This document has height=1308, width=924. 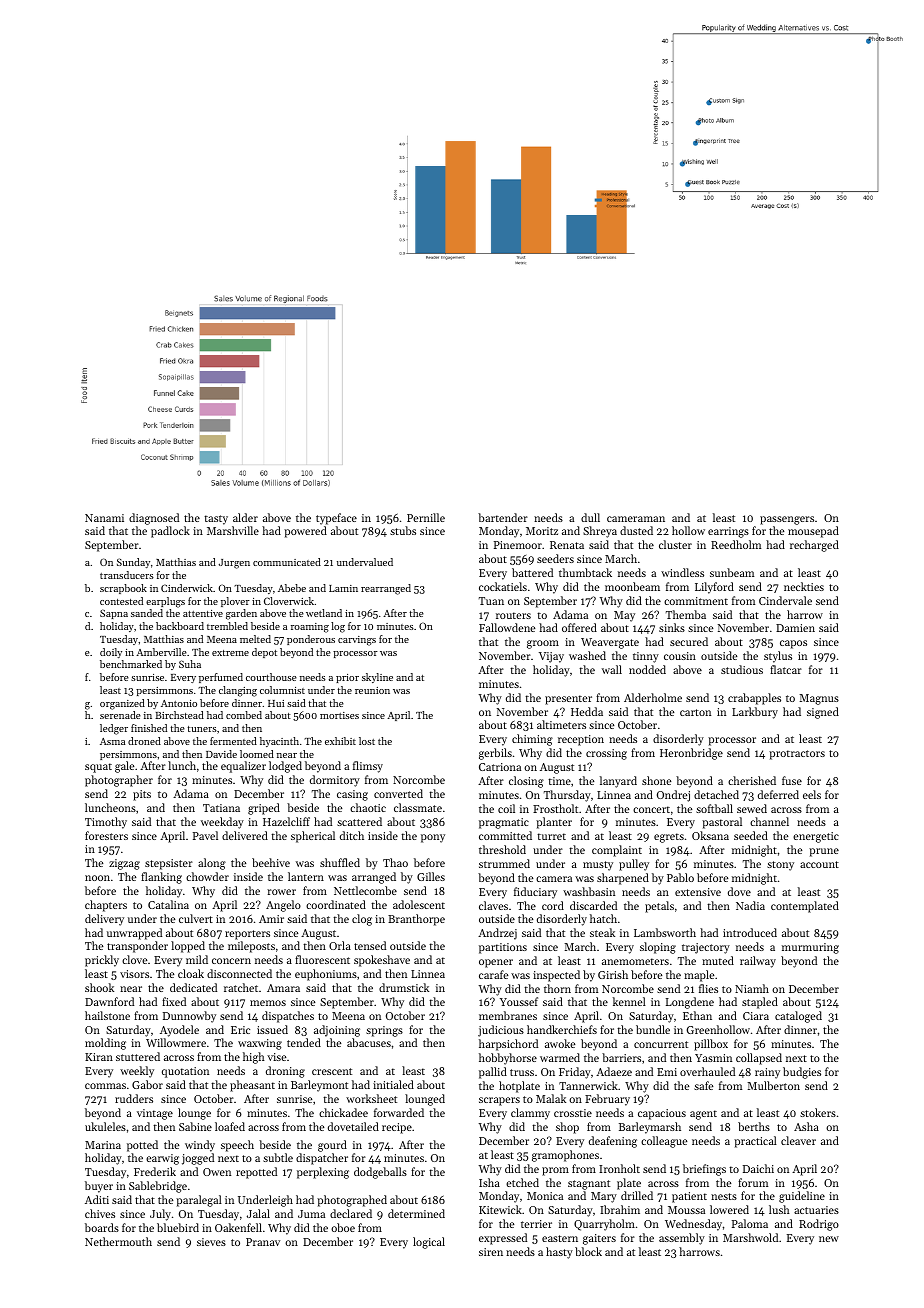 I want to click on weekday, so click(x=222, y=823).
